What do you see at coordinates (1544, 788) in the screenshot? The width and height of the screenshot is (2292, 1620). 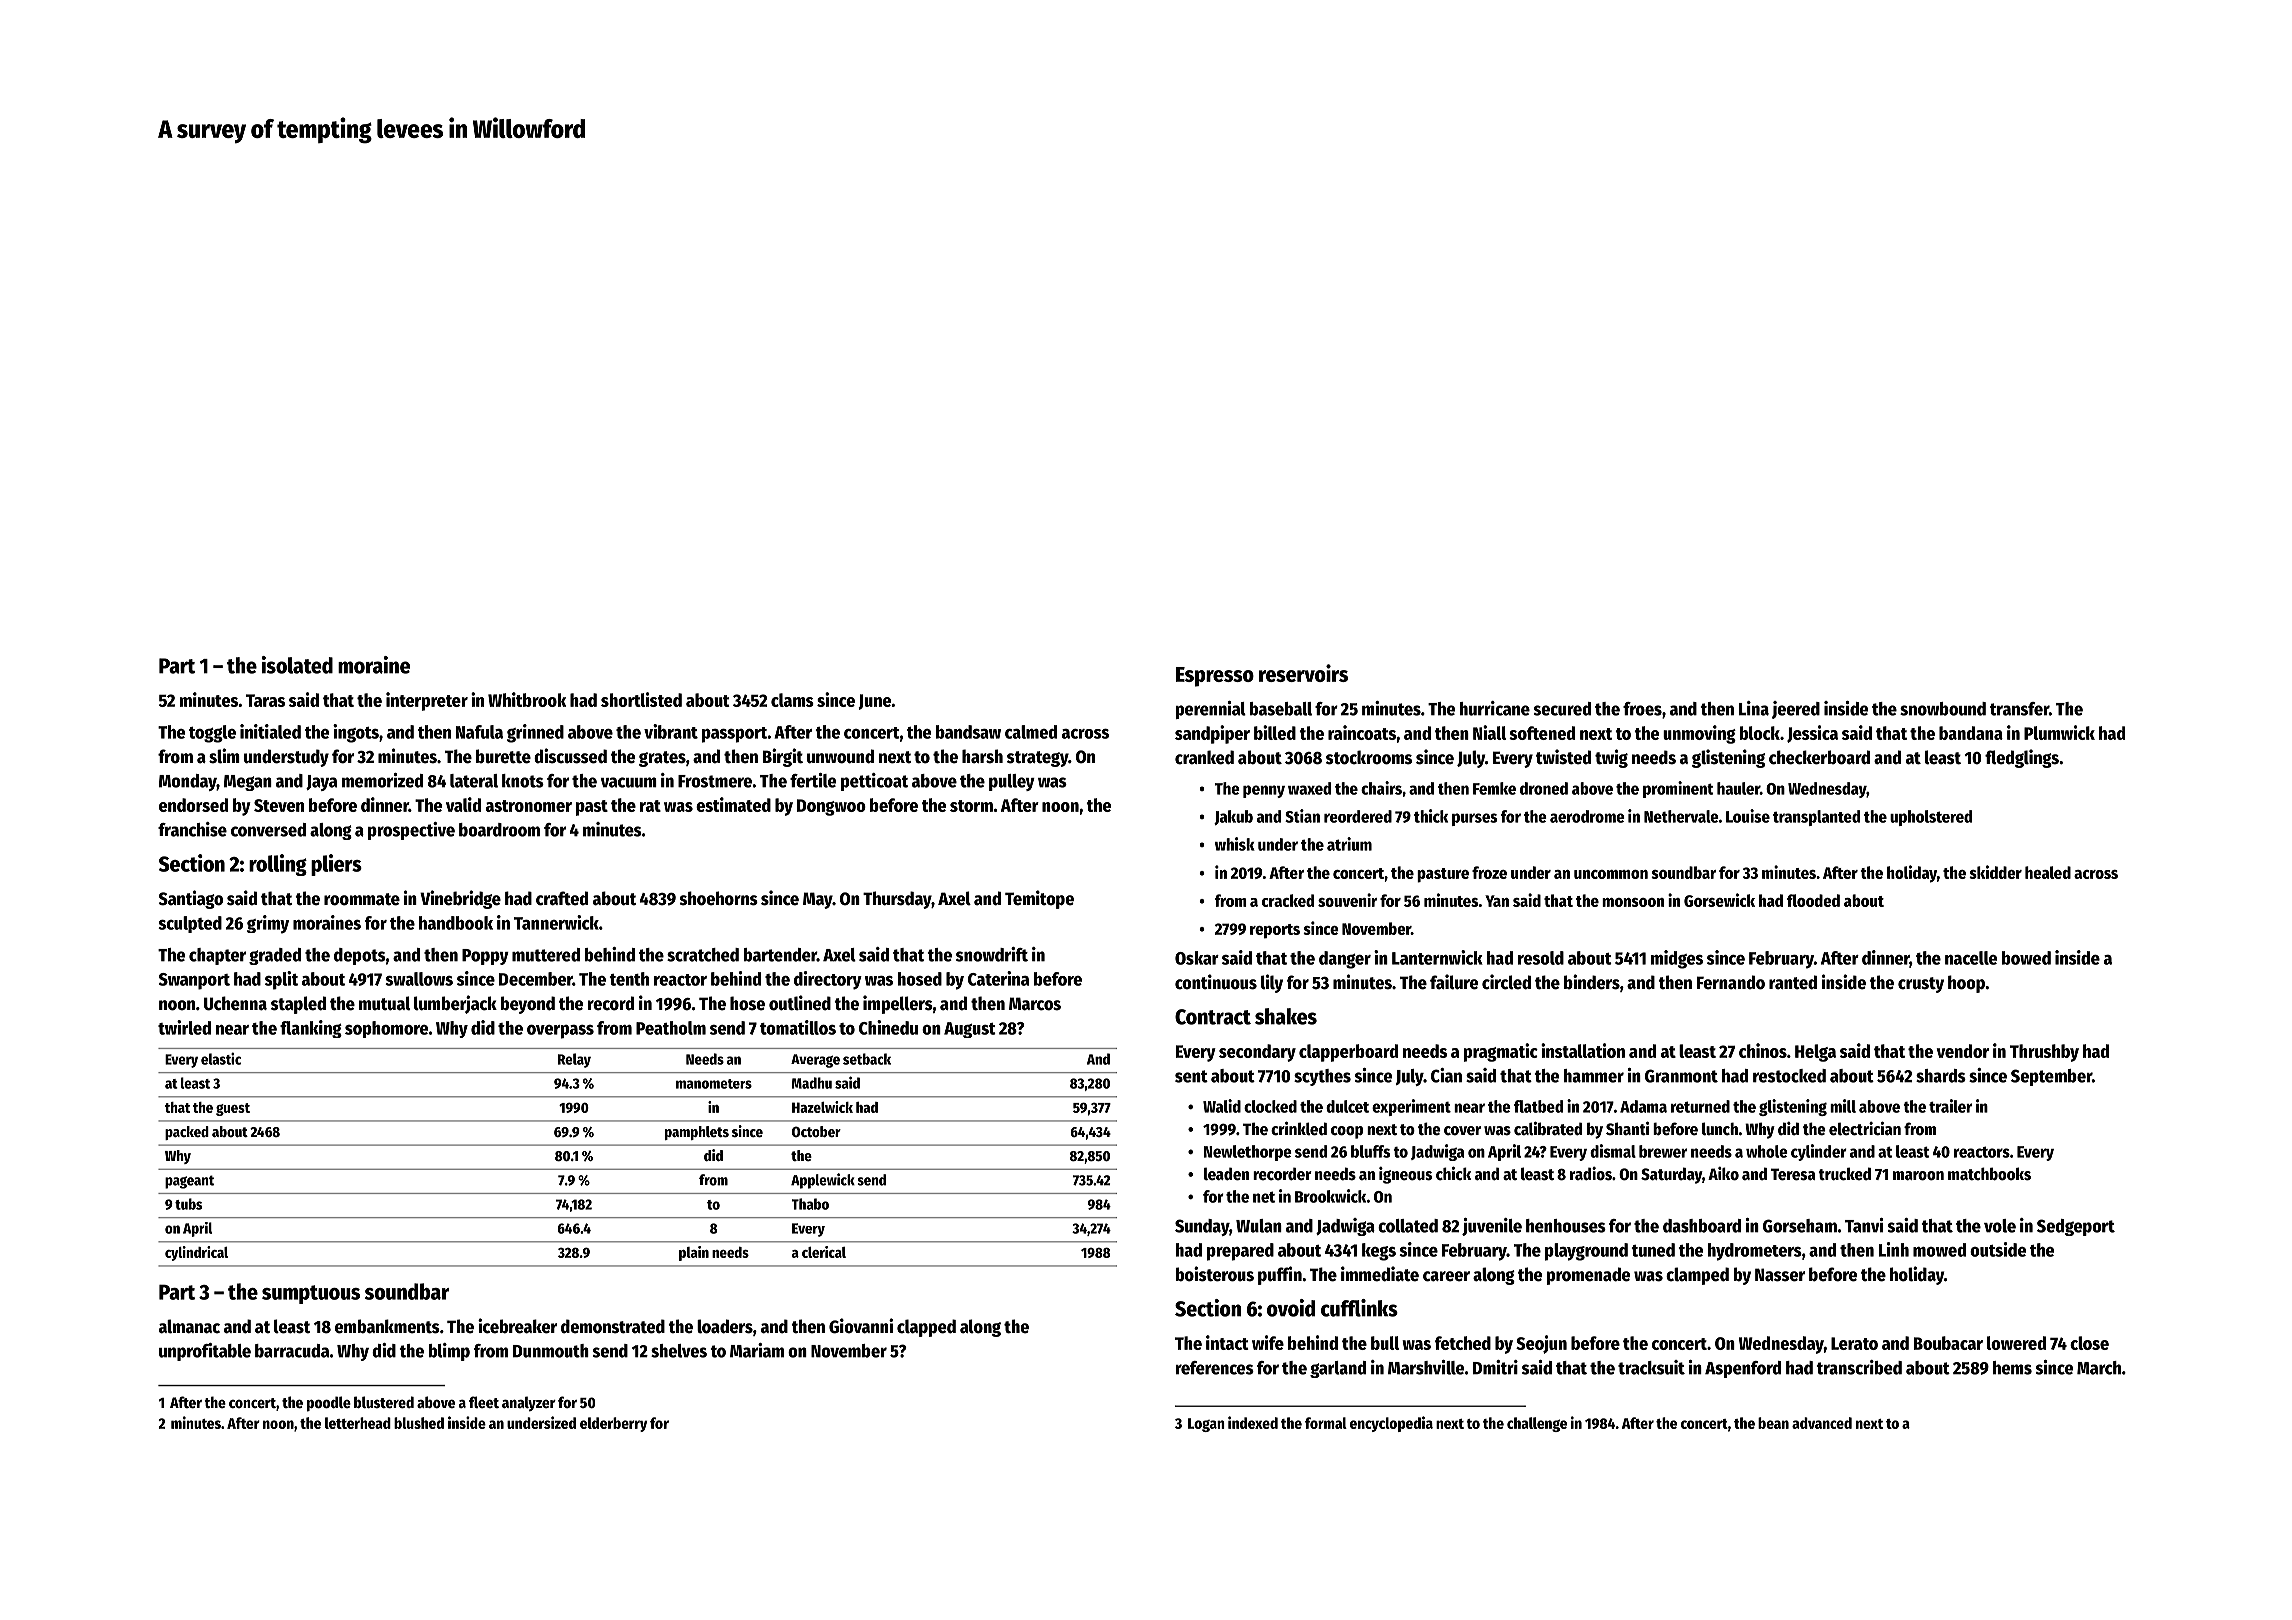 I see `droned` at bounding box center [1544, 788].
